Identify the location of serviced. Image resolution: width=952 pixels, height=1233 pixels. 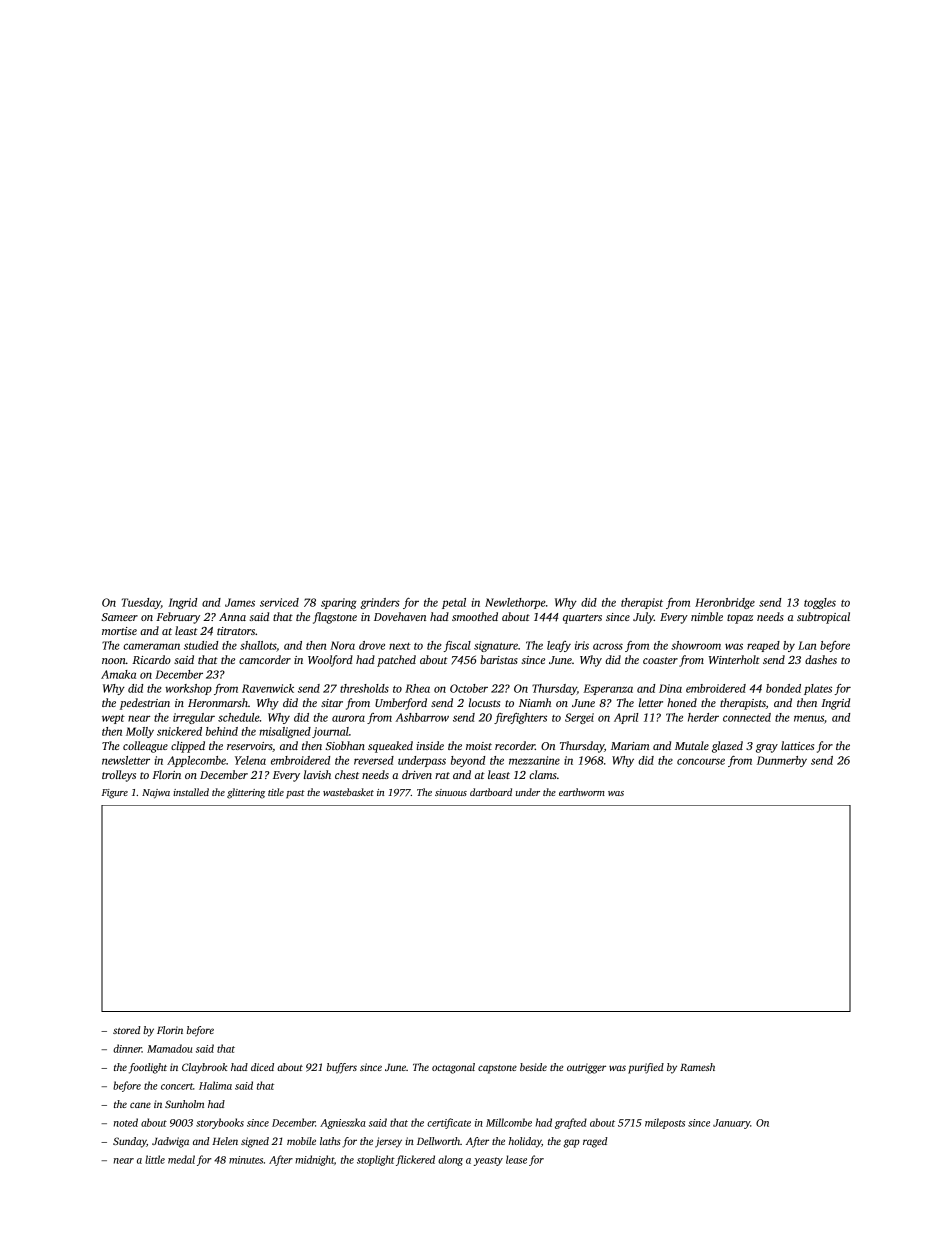
(279, 602).
